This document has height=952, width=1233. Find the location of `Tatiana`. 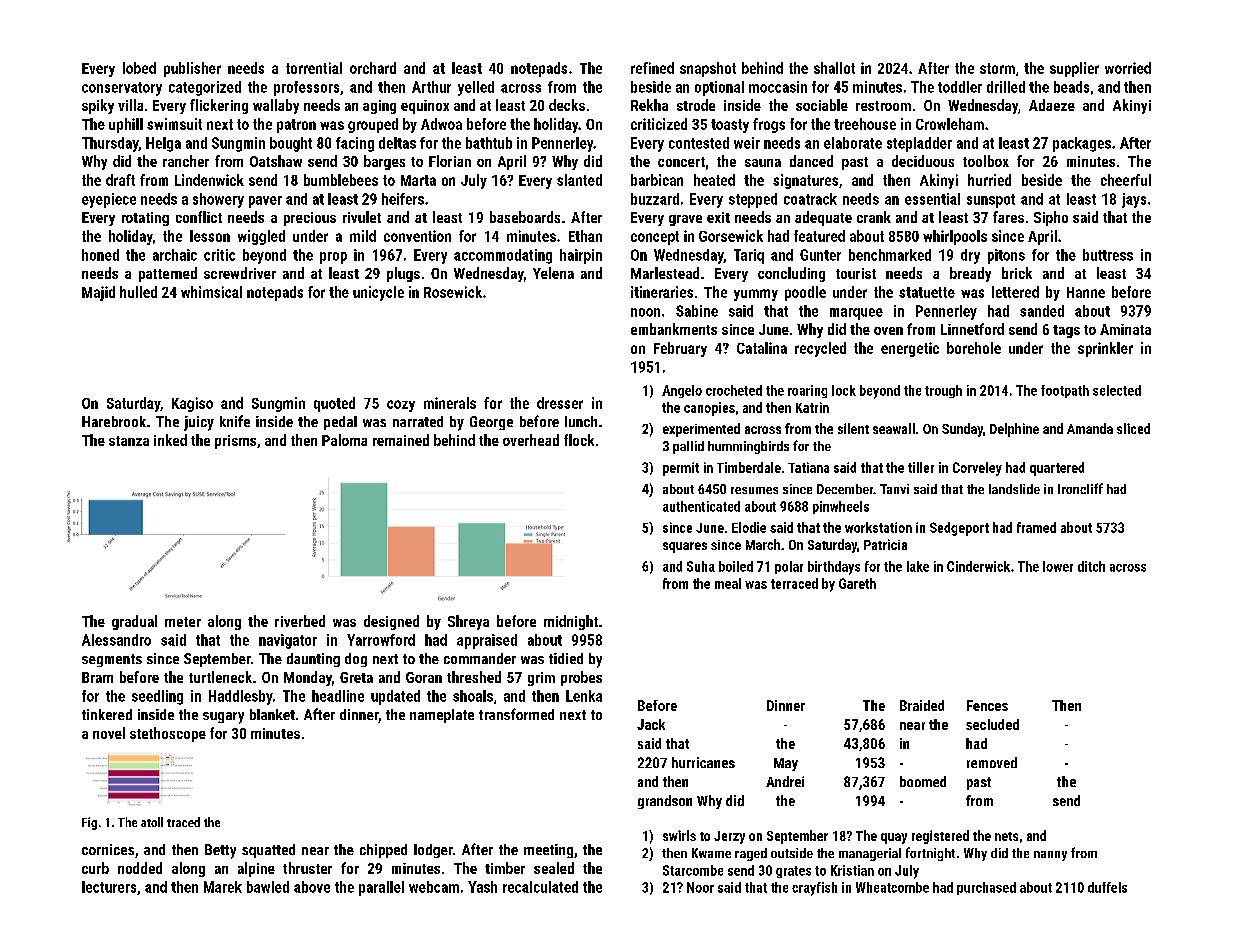

Tatiana is located at coordinates (808, 467).
